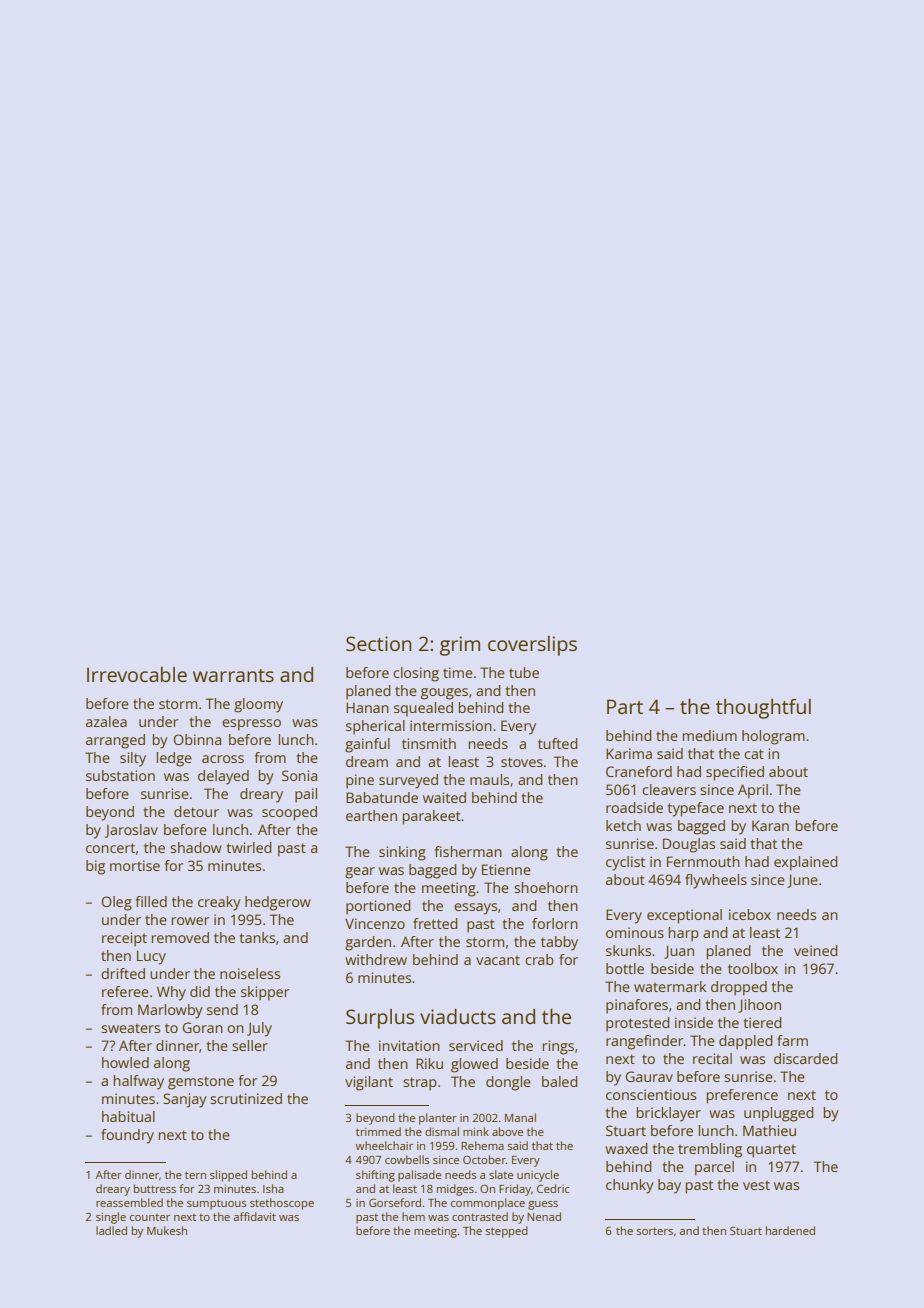 This screenshot has width=924, height=1308. What do you see at coordinates (360, 873) in the screenshot?
I see `gear` at bounding box center [360, 873].
